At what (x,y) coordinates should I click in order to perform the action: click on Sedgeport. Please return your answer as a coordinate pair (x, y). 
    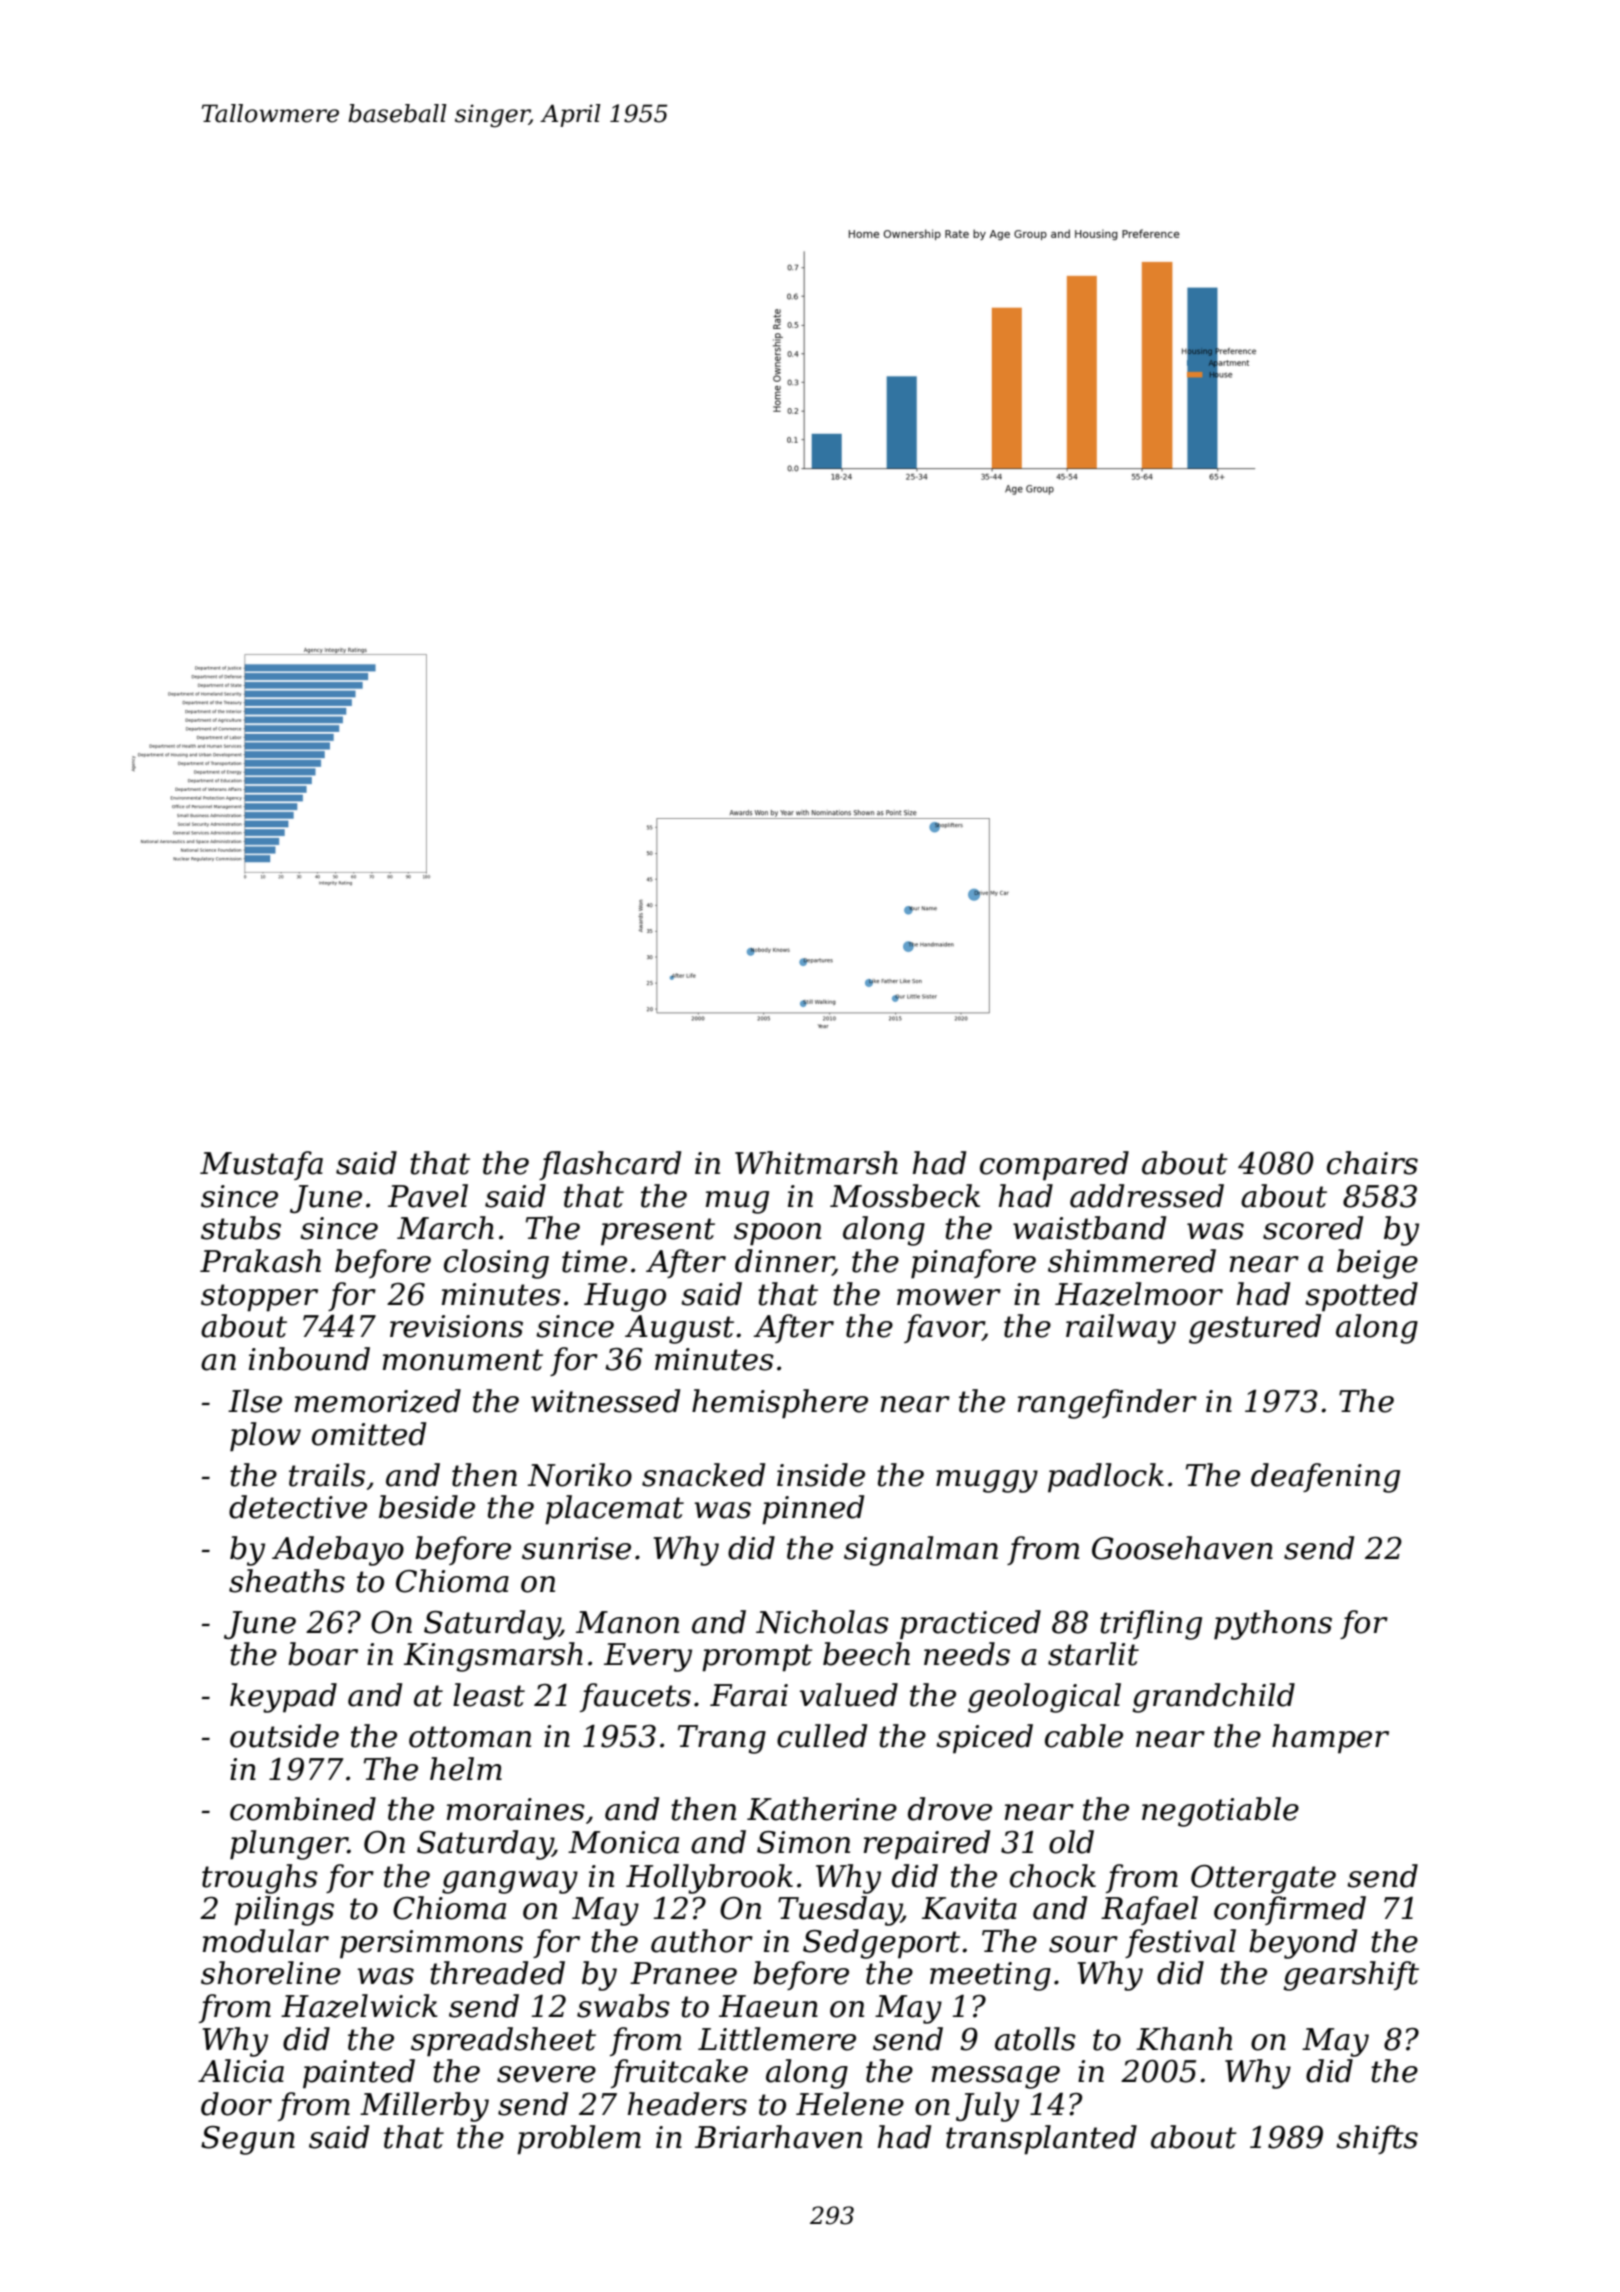
    Looking at the image, I should click on (881, 1944).
